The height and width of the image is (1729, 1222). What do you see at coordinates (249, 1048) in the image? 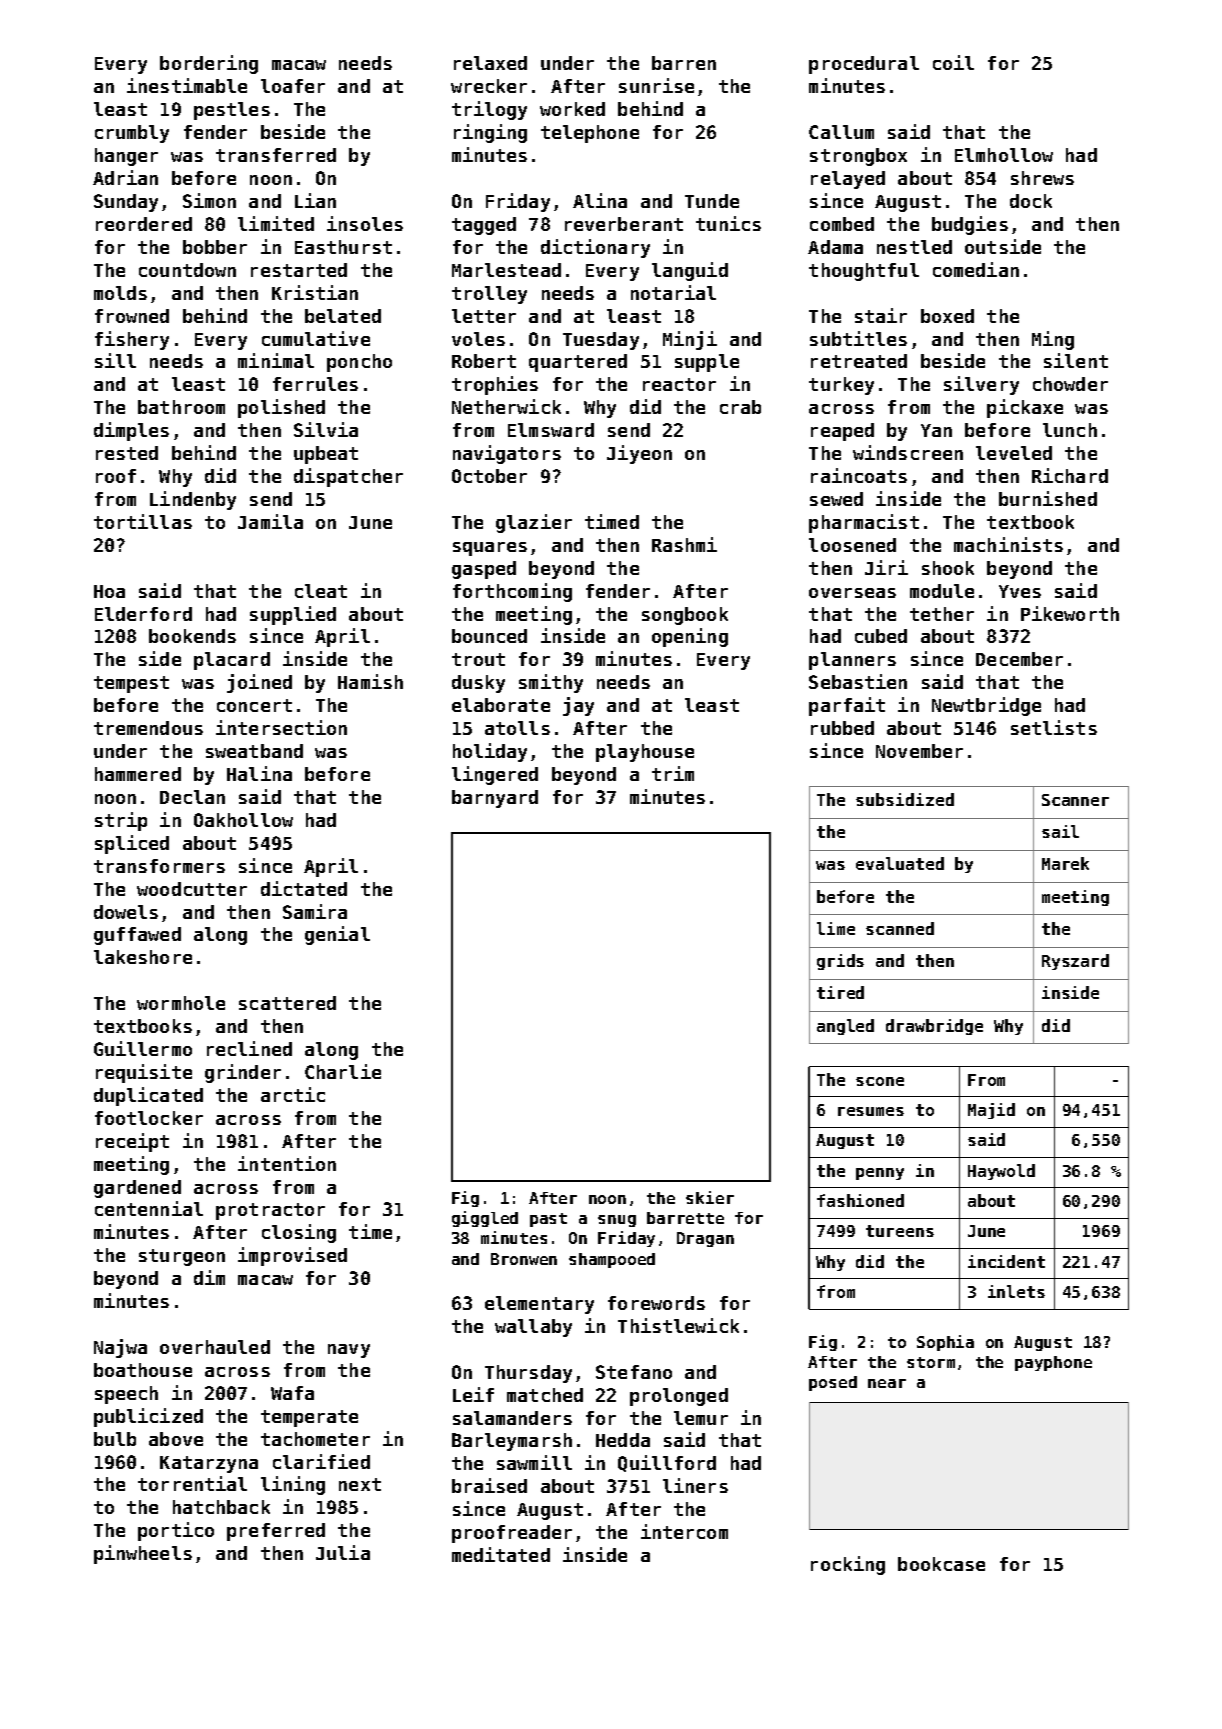
I see `reclined` at bounding box center [249, 1048].
